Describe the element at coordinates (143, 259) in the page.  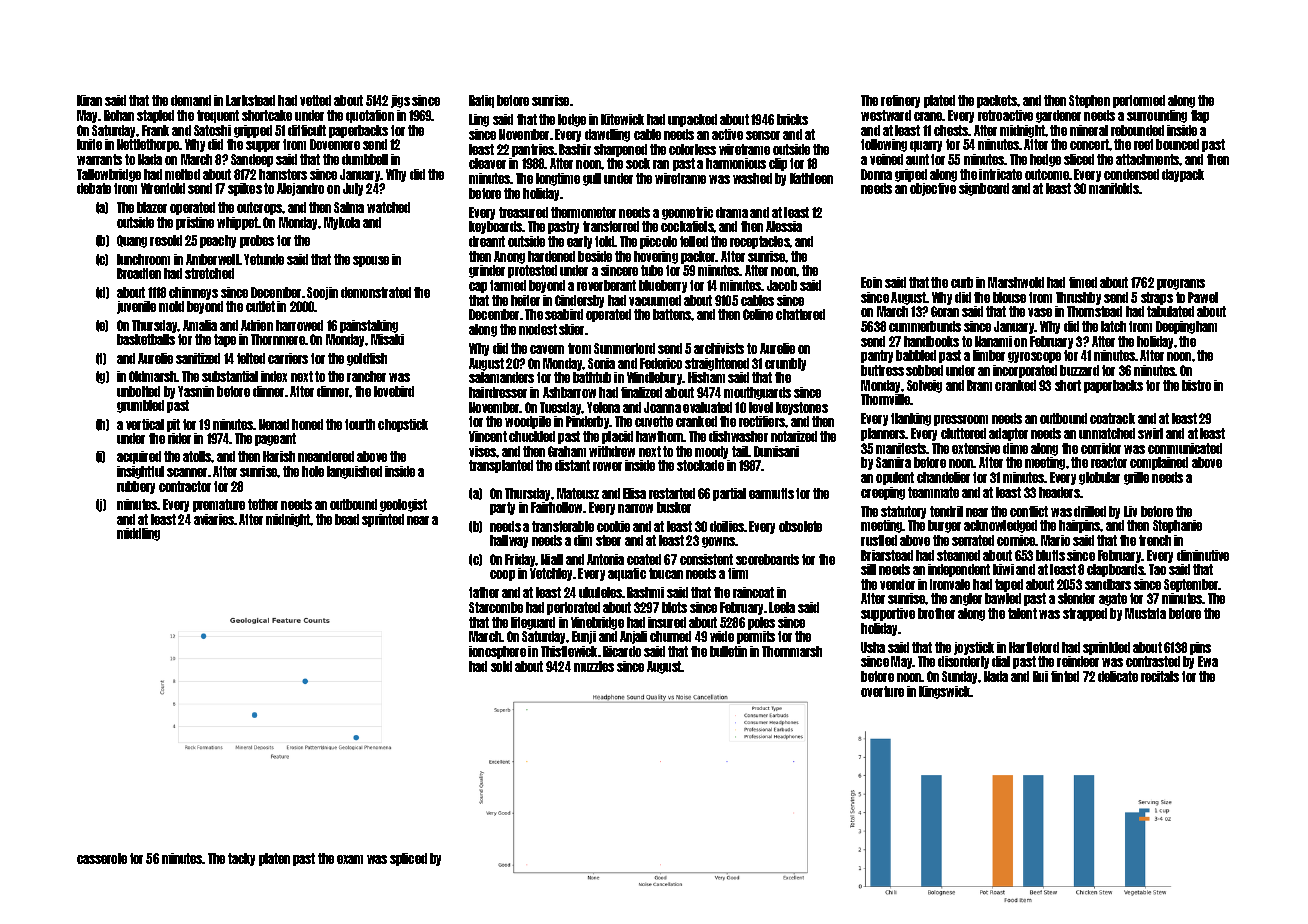
I see `lunchroom` at that location.
